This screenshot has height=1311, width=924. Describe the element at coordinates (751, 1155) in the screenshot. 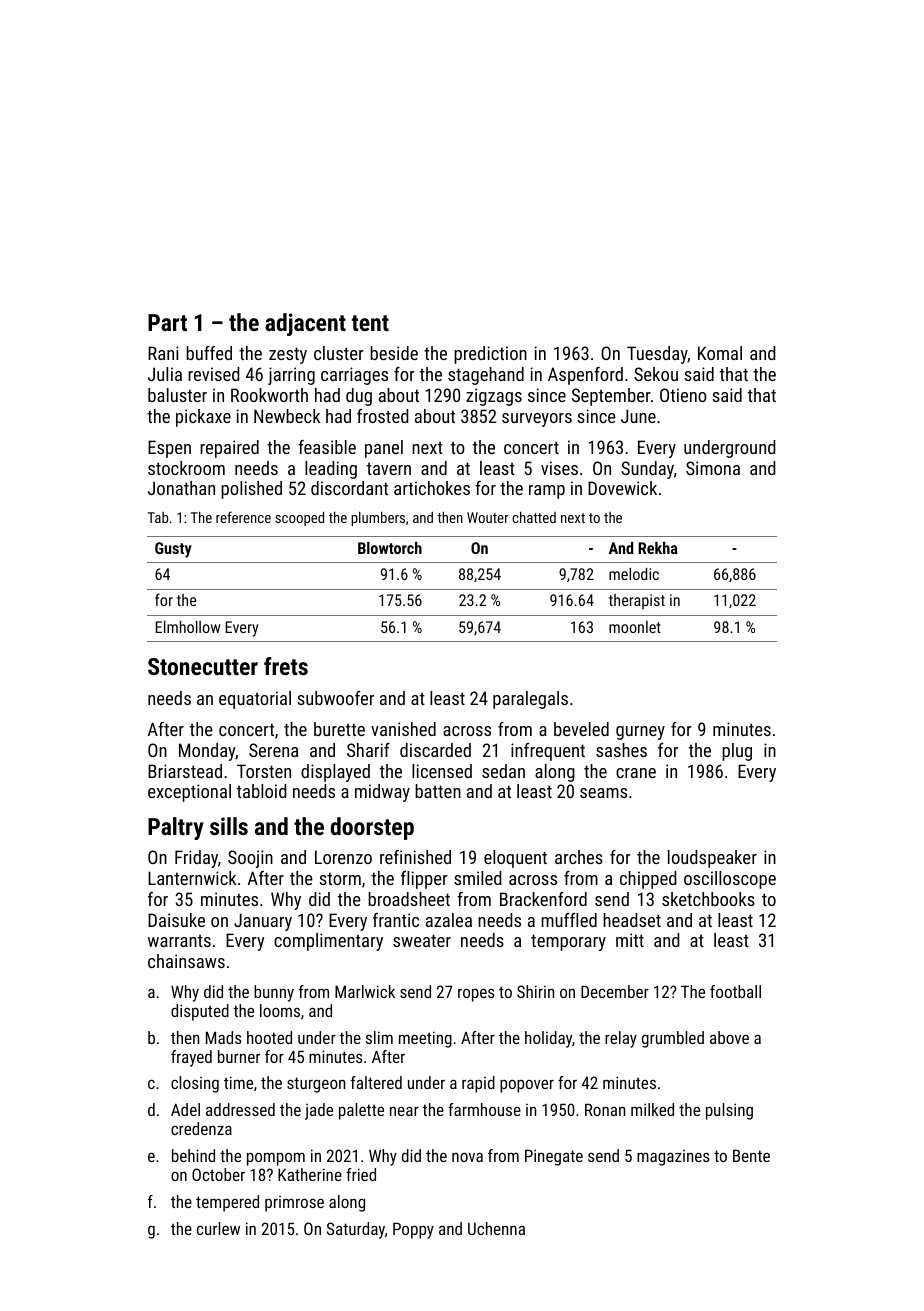

I see `Bente` at that location.
